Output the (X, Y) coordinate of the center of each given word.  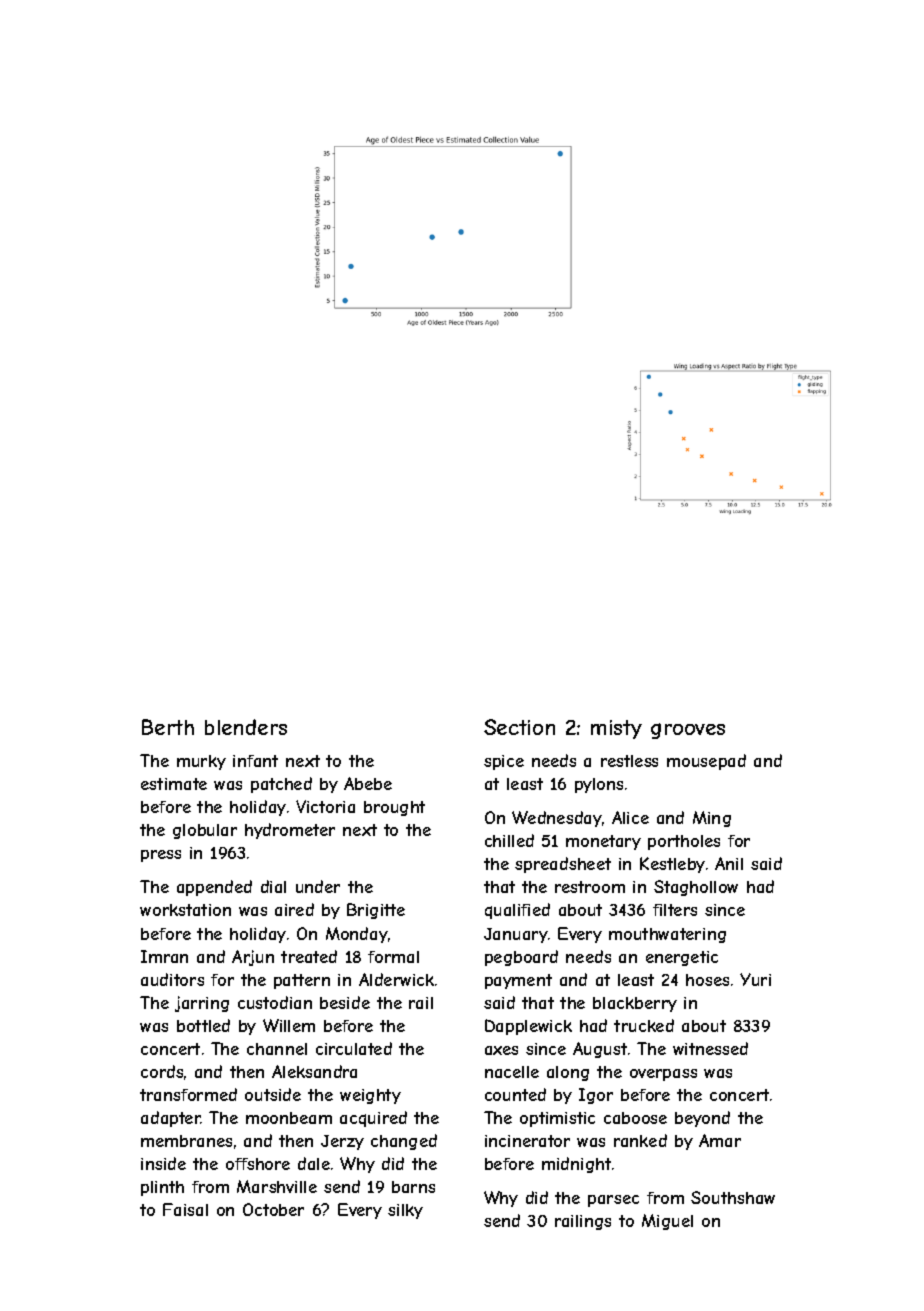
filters (675, 910)
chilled (509, 840)
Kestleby (672, 865)
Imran (164, 956)
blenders (246, 727)
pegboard (521, 958)
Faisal (185, 1209)
